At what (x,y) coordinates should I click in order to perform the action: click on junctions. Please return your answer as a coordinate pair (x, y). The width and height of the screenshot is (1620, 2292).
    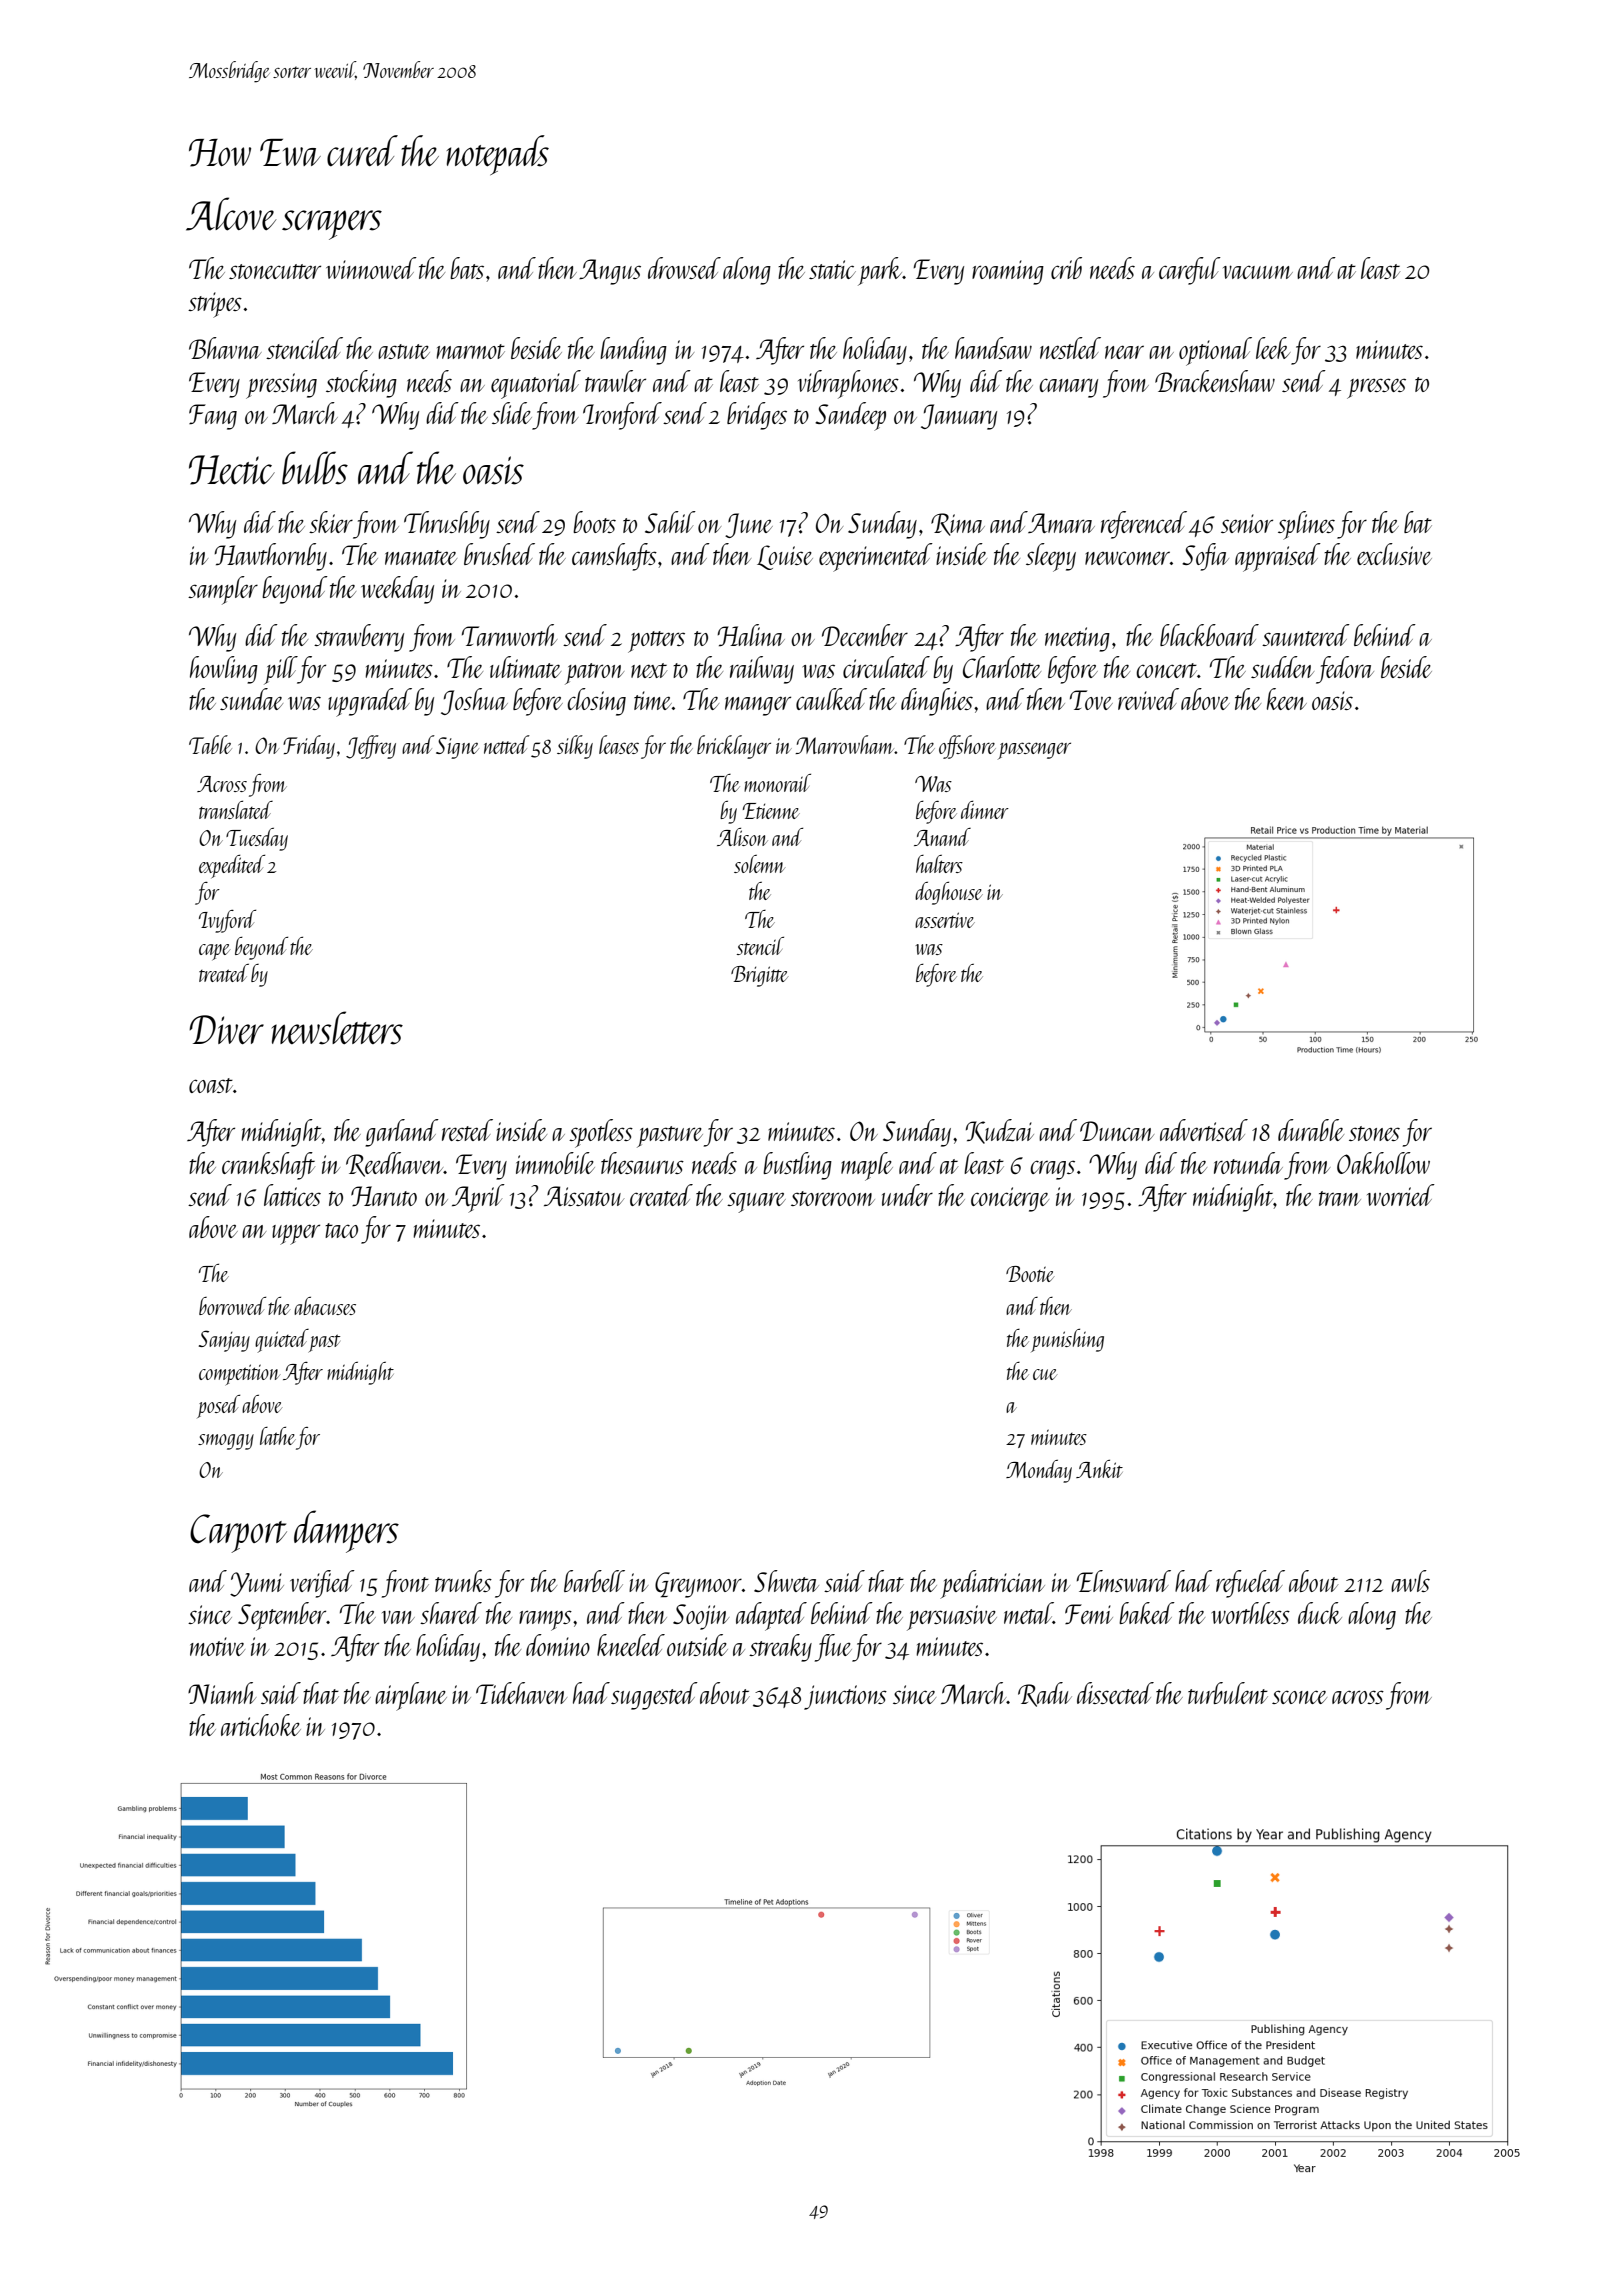
    Looking at the image, I should click on (845, 1697).
